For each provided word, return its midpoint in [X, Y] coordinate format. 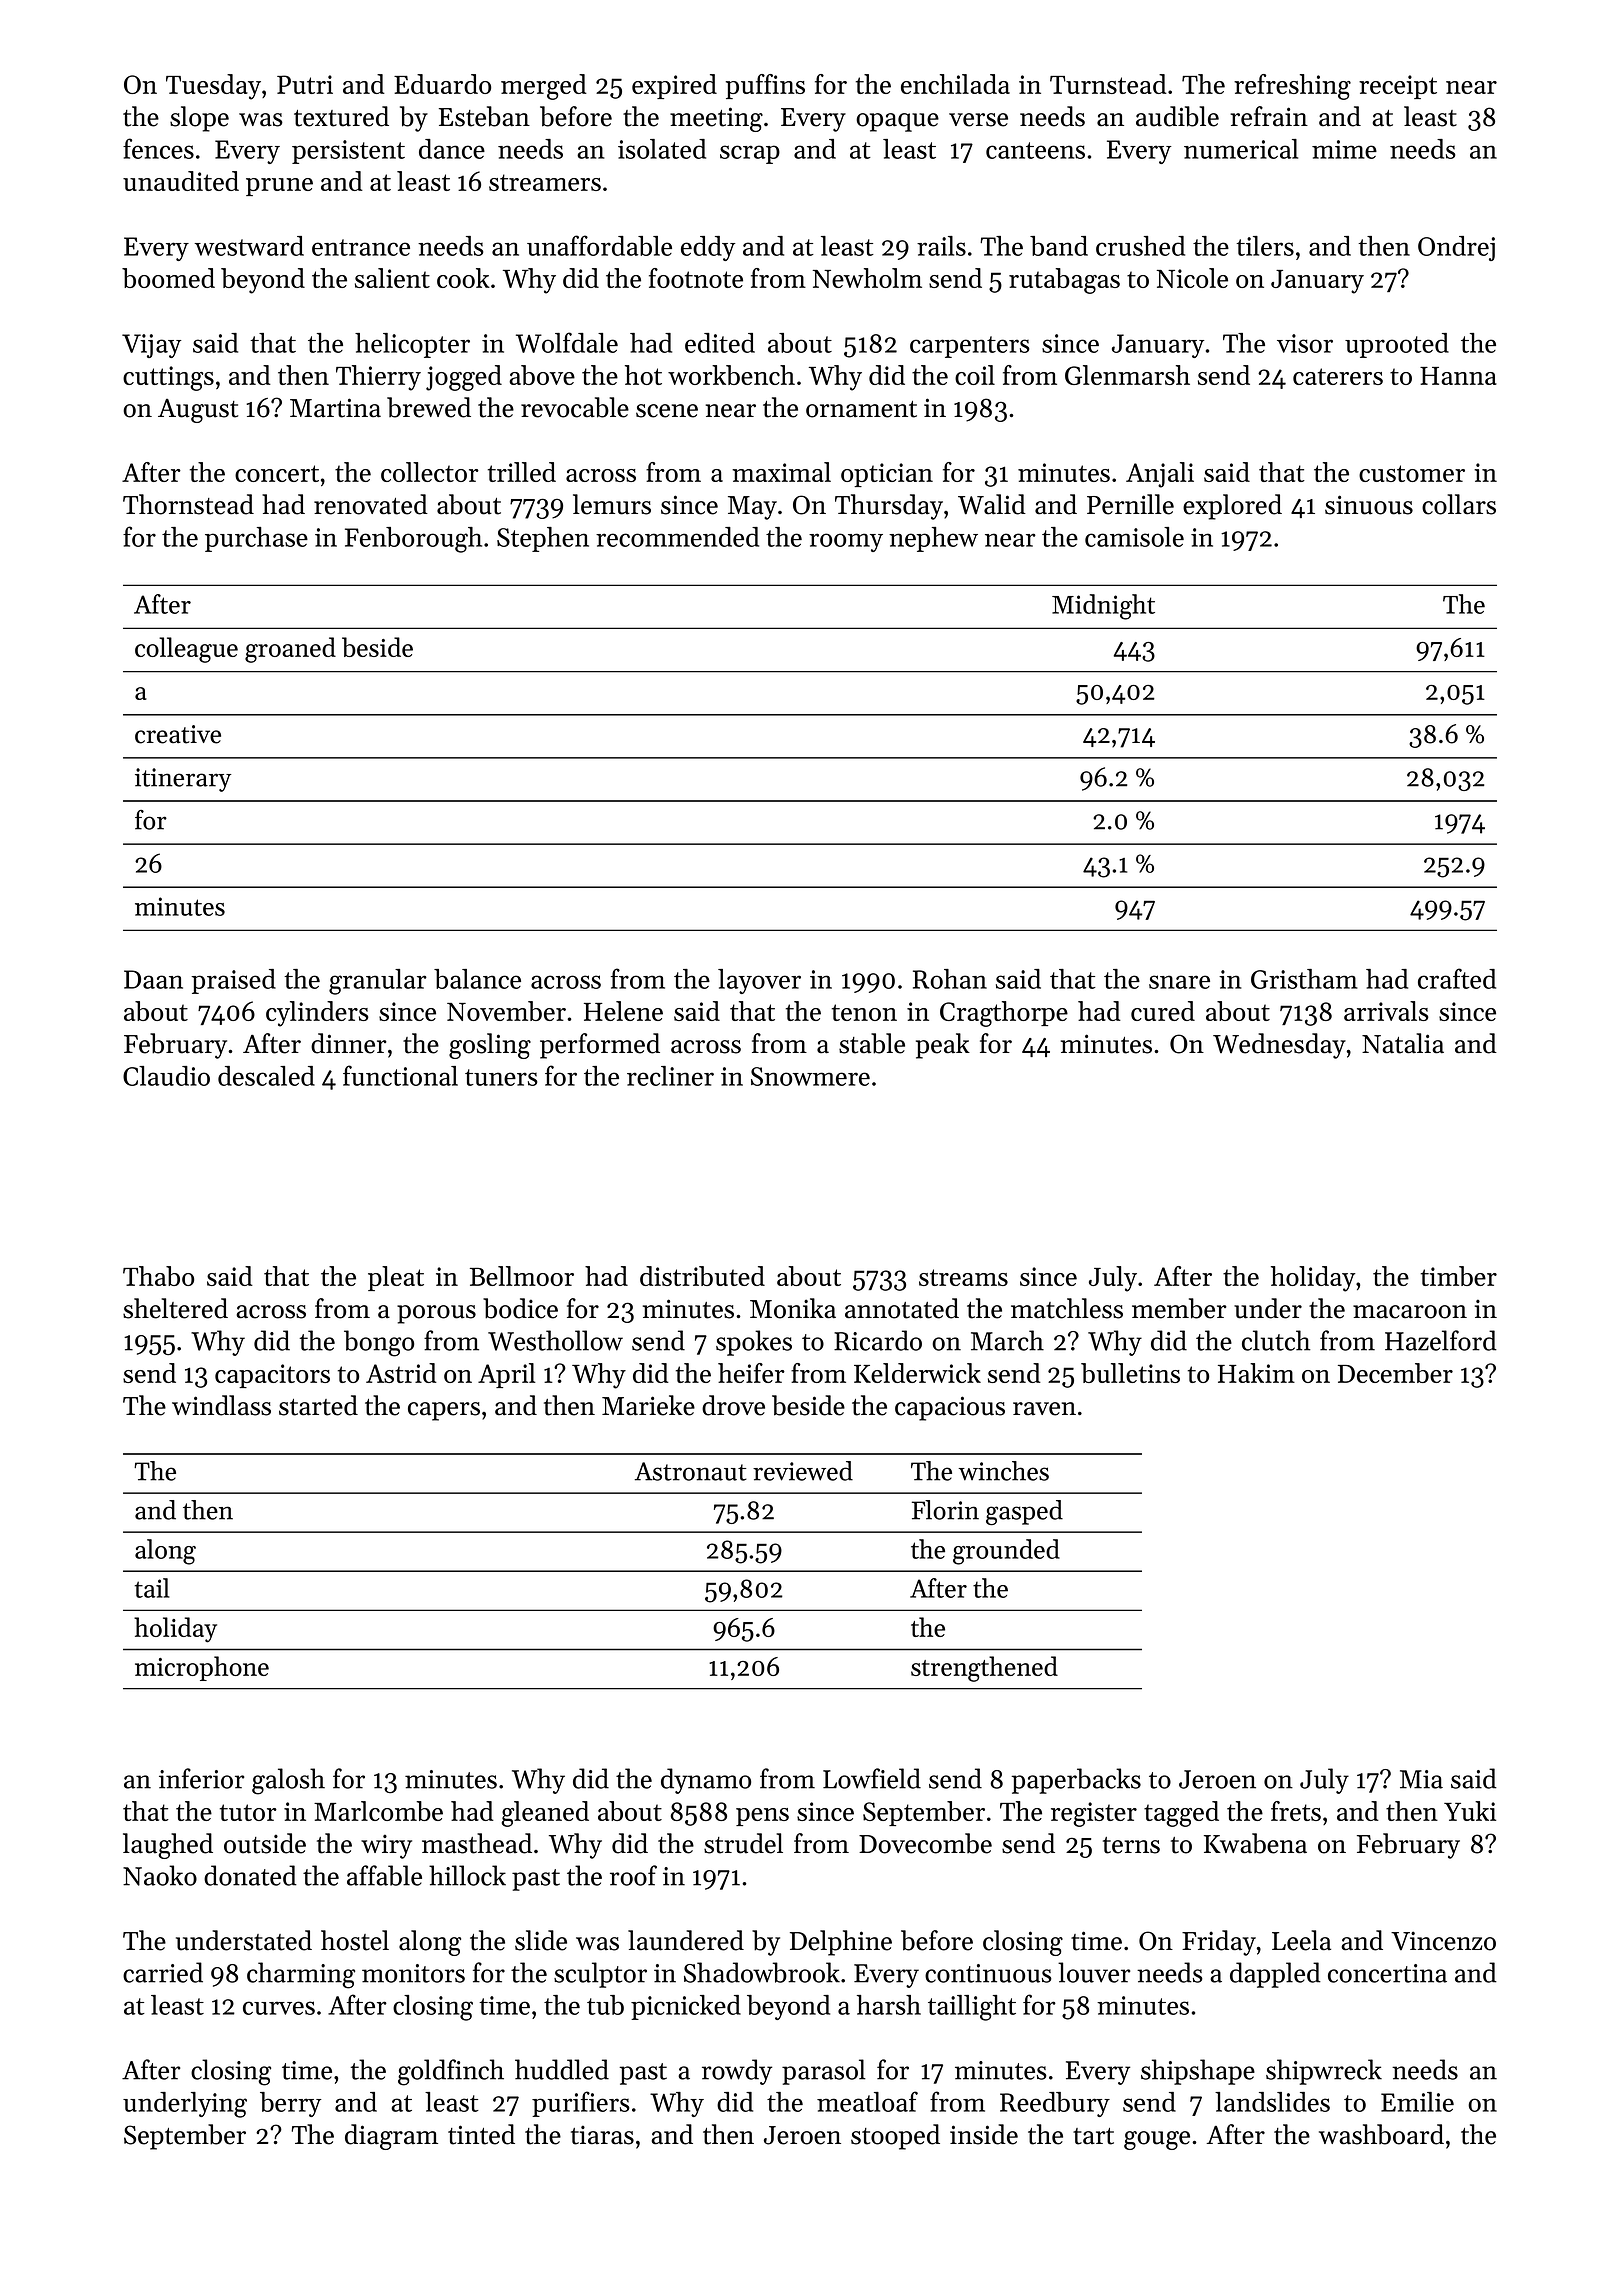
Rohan [950, 979]
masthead [477, 1843]
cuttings [168, 378]
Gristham [1304, 979]
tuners [501, 1077]
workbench [731, 375]
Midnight [1103, 607]
